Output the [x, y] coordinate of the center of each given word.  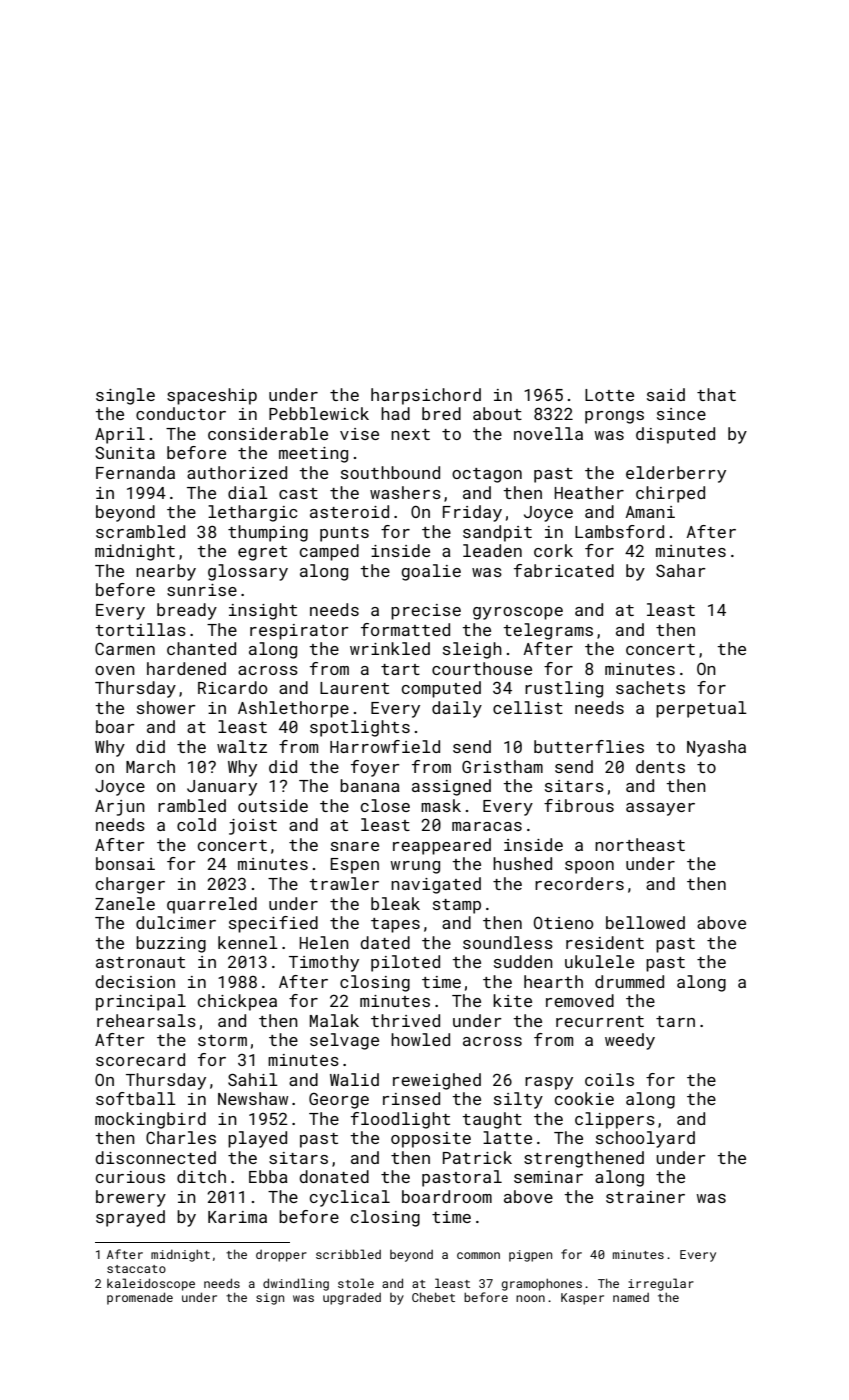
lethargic [253, 513]
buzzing [171, 944]
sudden [523, 961]
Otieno [564, 923]
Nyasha [716, 748]
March [150, 766]
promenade [140, 1298]
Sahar [681, 570]
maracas [487, 826]
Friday [472, 513]
